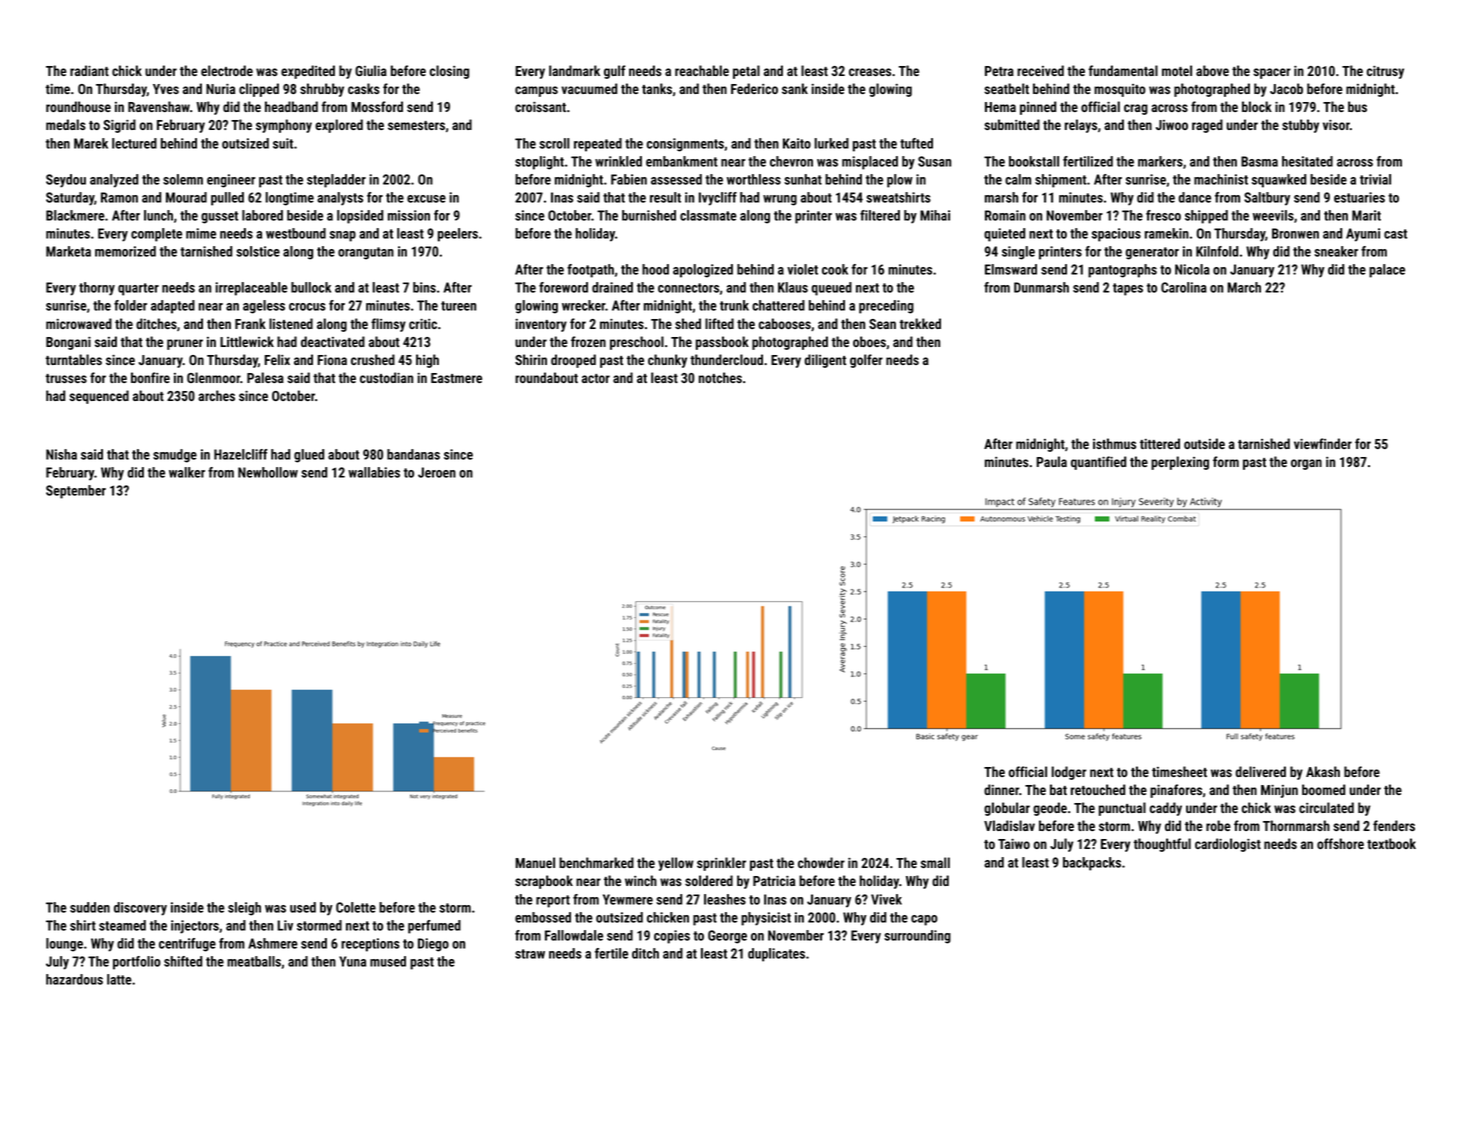 This image has width=1467, height=1133. I want to click on custodian, so click(386, 377).
